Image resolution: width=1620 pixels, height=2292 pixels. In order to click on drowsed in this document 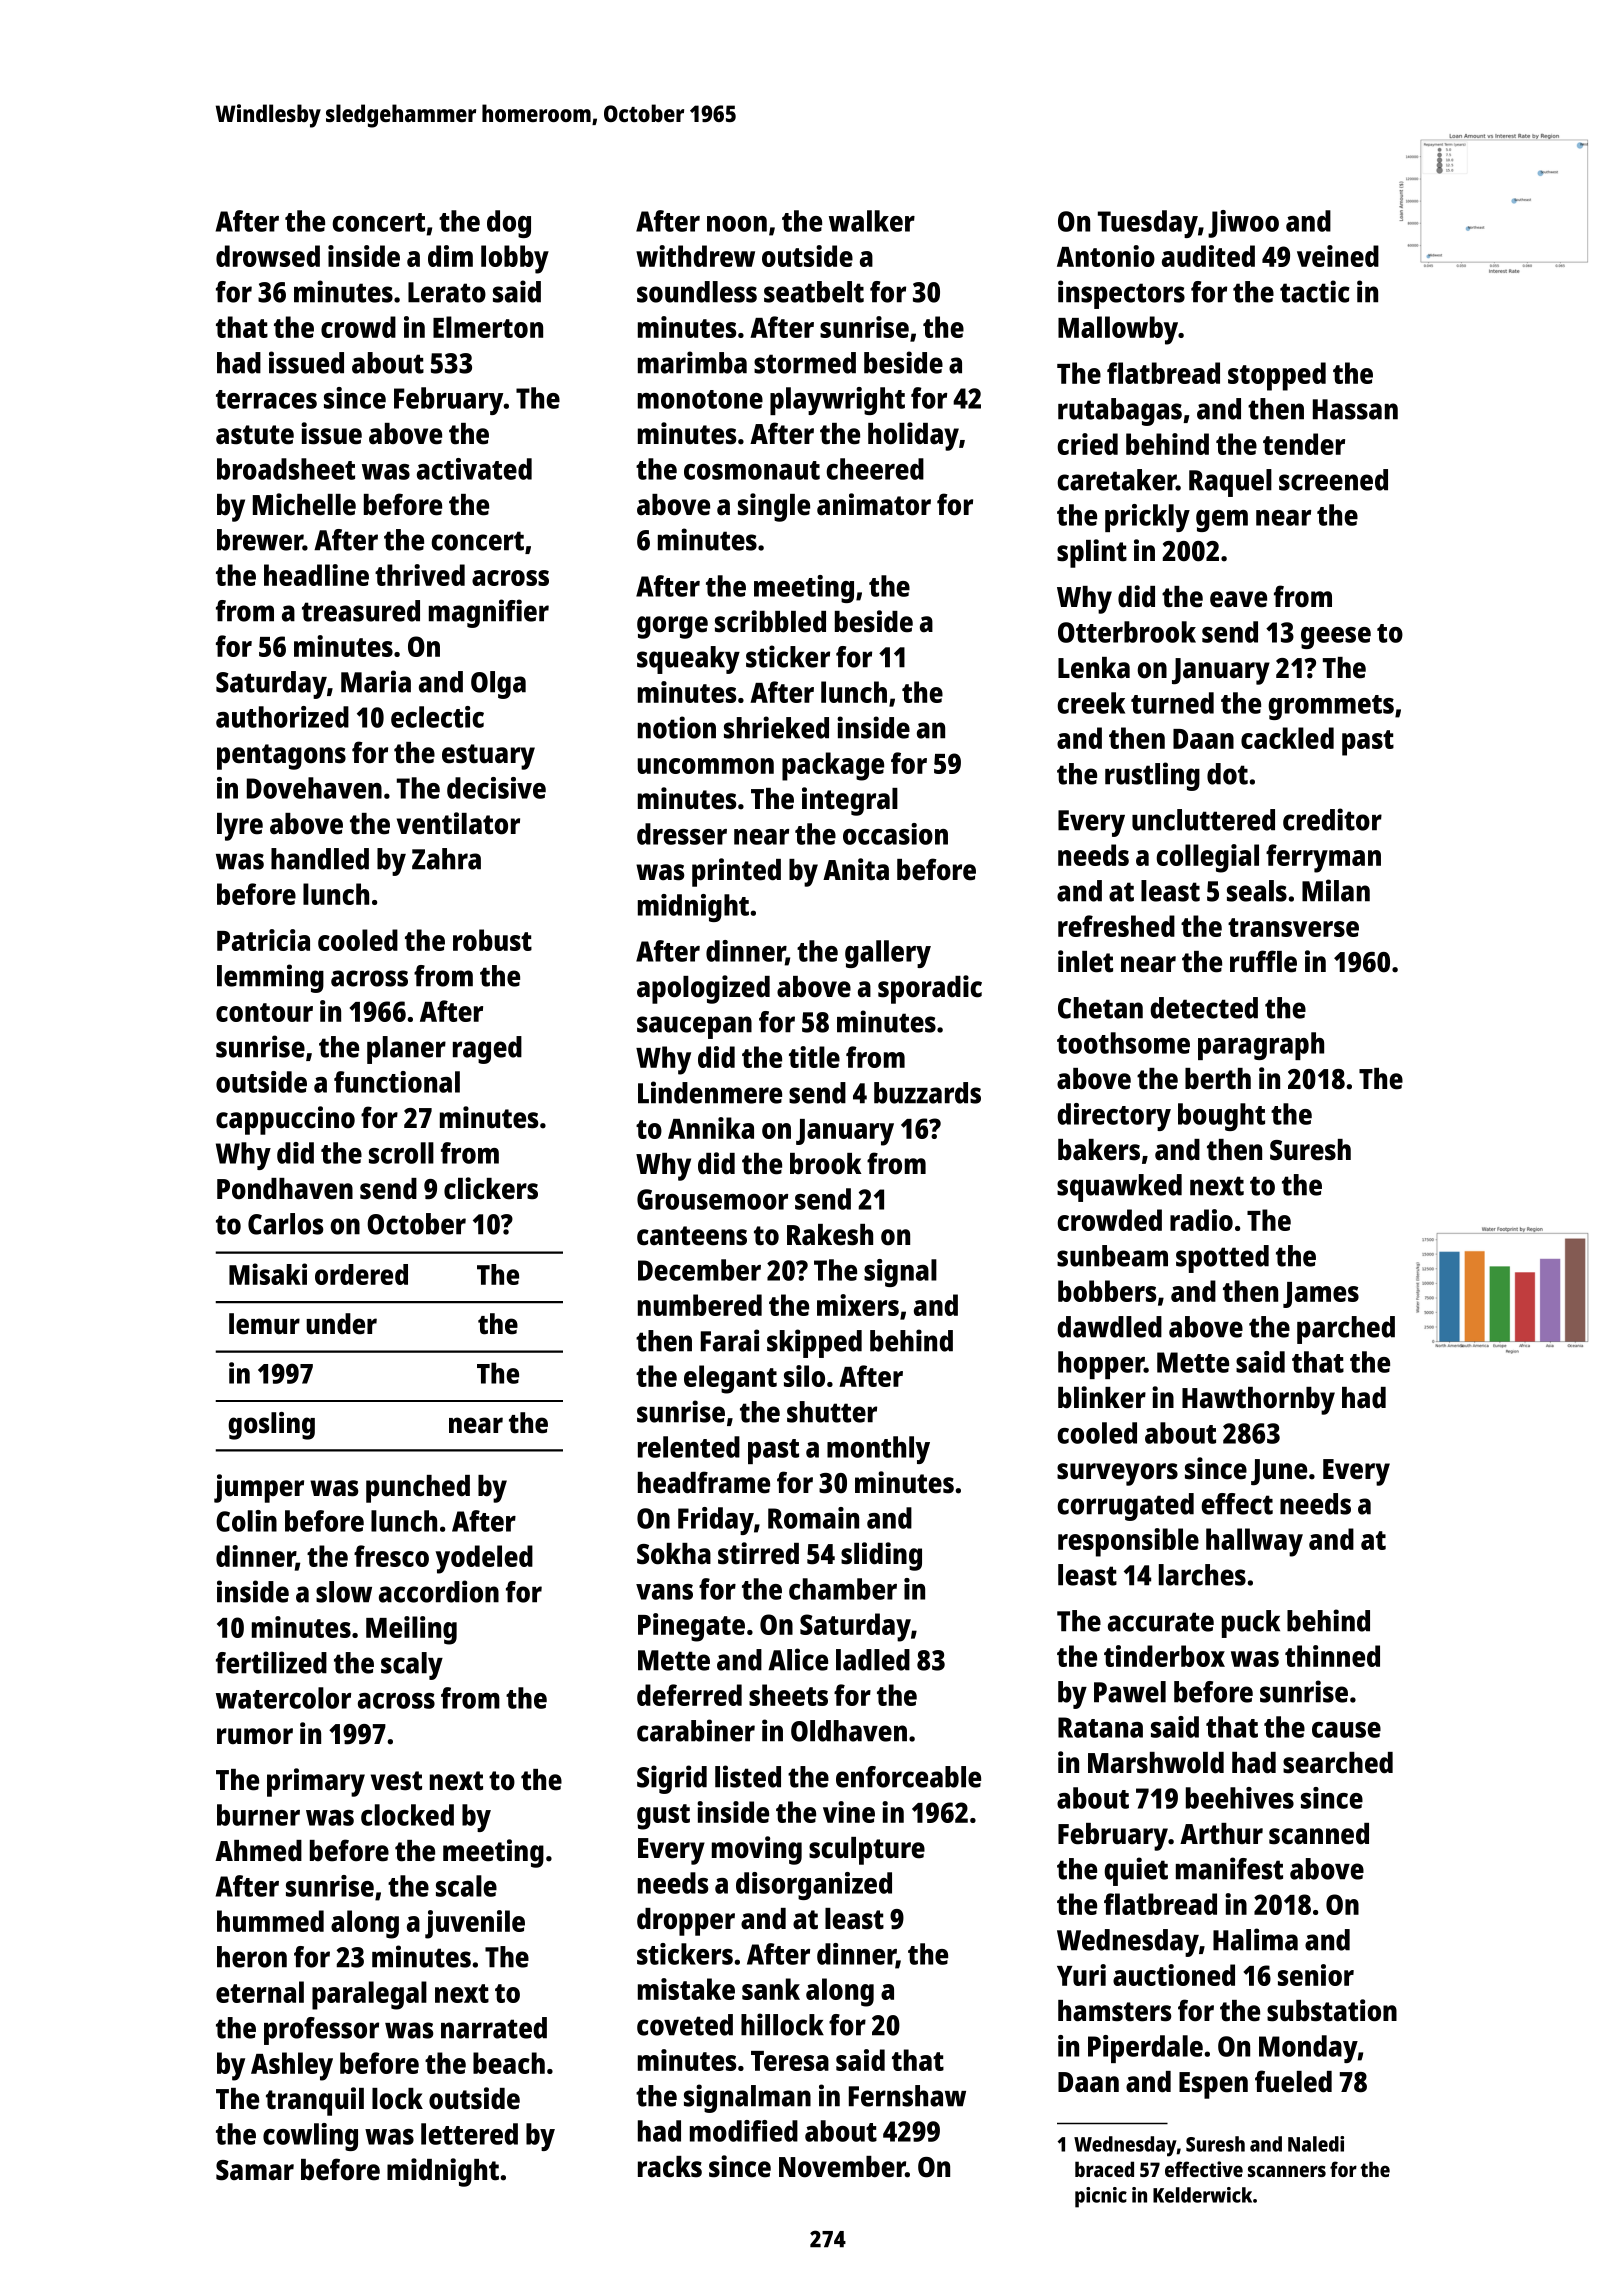, I will do `click(268, 256)`.
